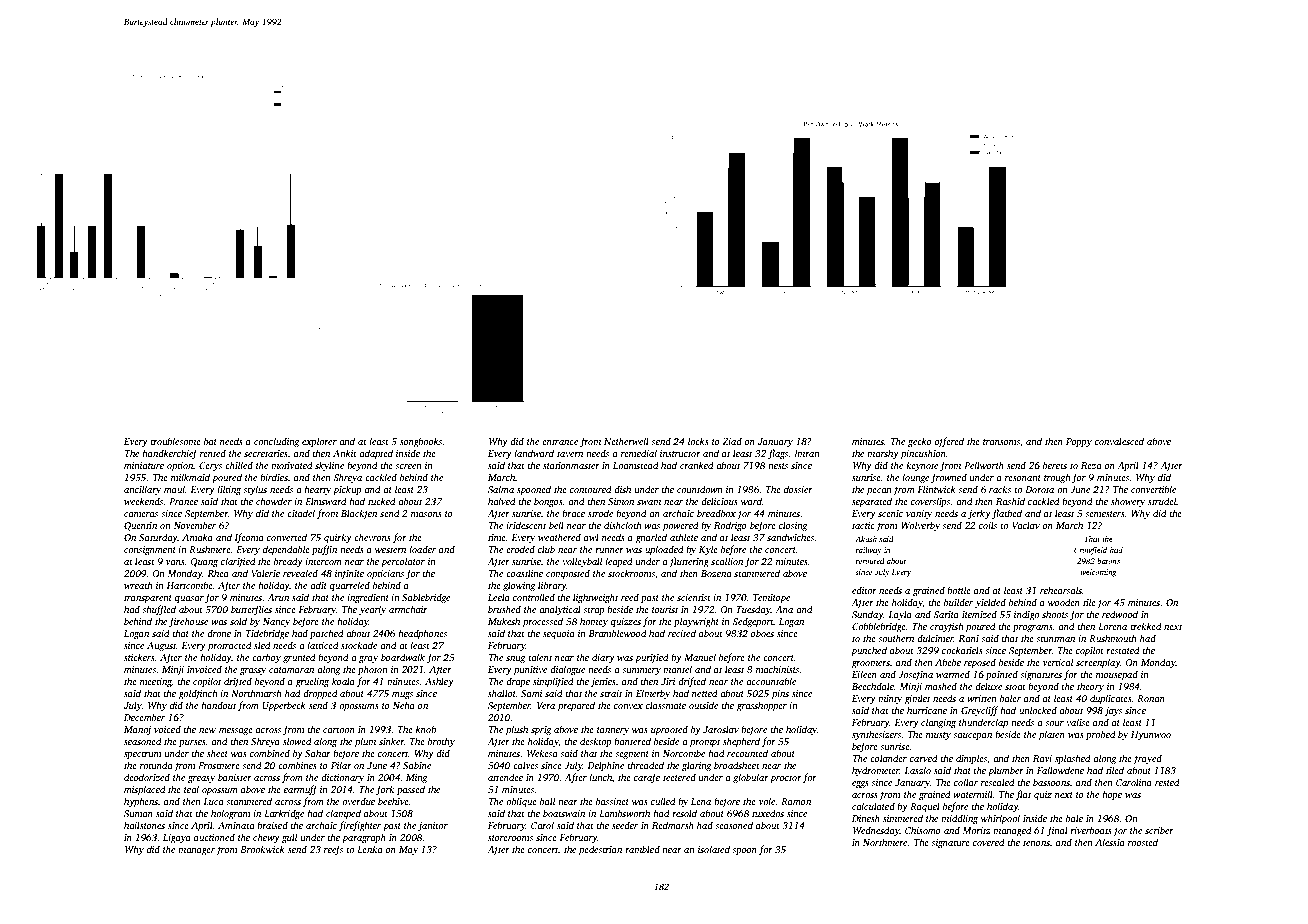 The image size is (1308, 924). What do you see at coordinates (732, 441) in the page?
I see `Ziad` at bounding box center [732, 441].
